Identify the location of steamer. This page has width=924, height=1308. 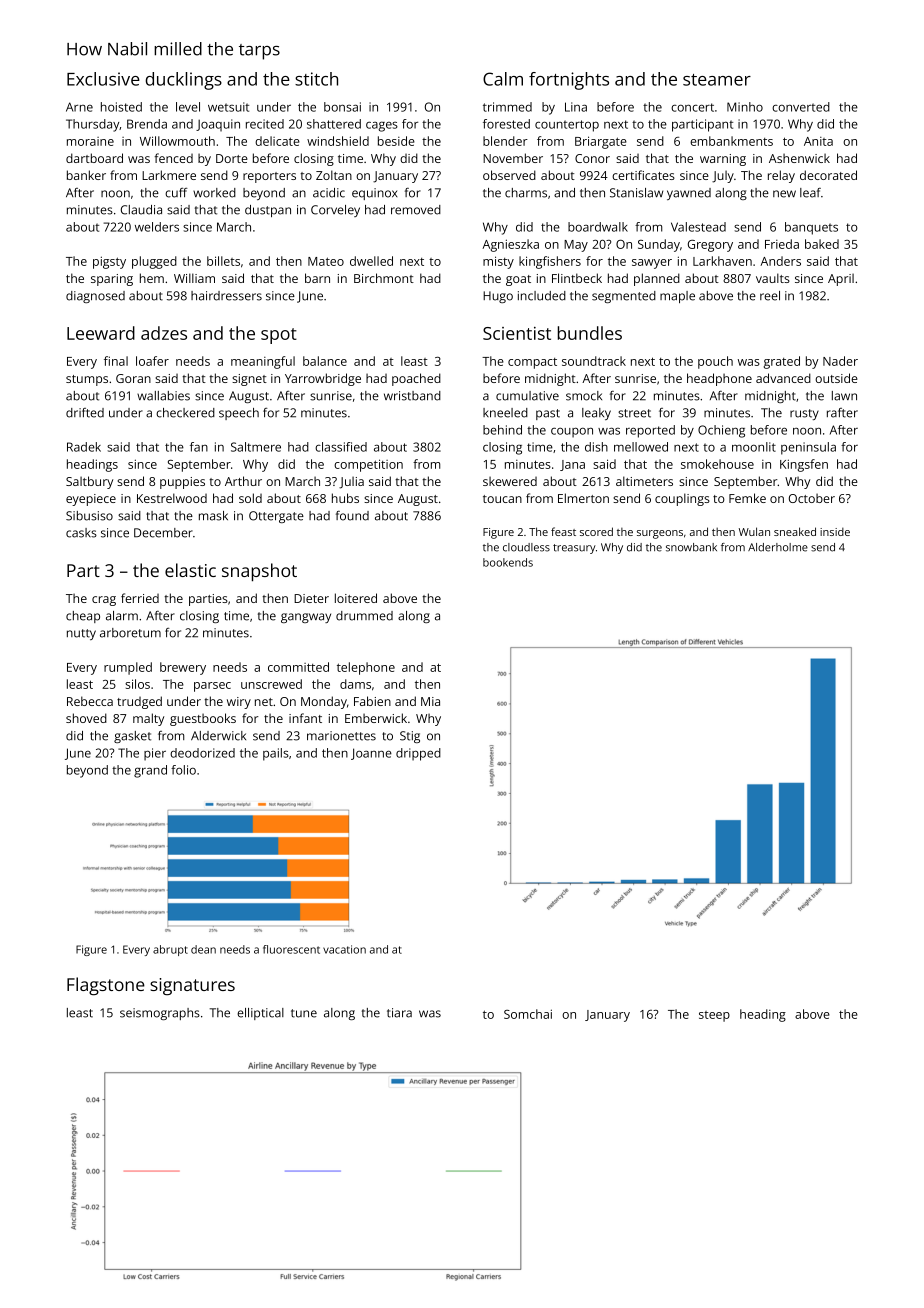
(717, 80).
